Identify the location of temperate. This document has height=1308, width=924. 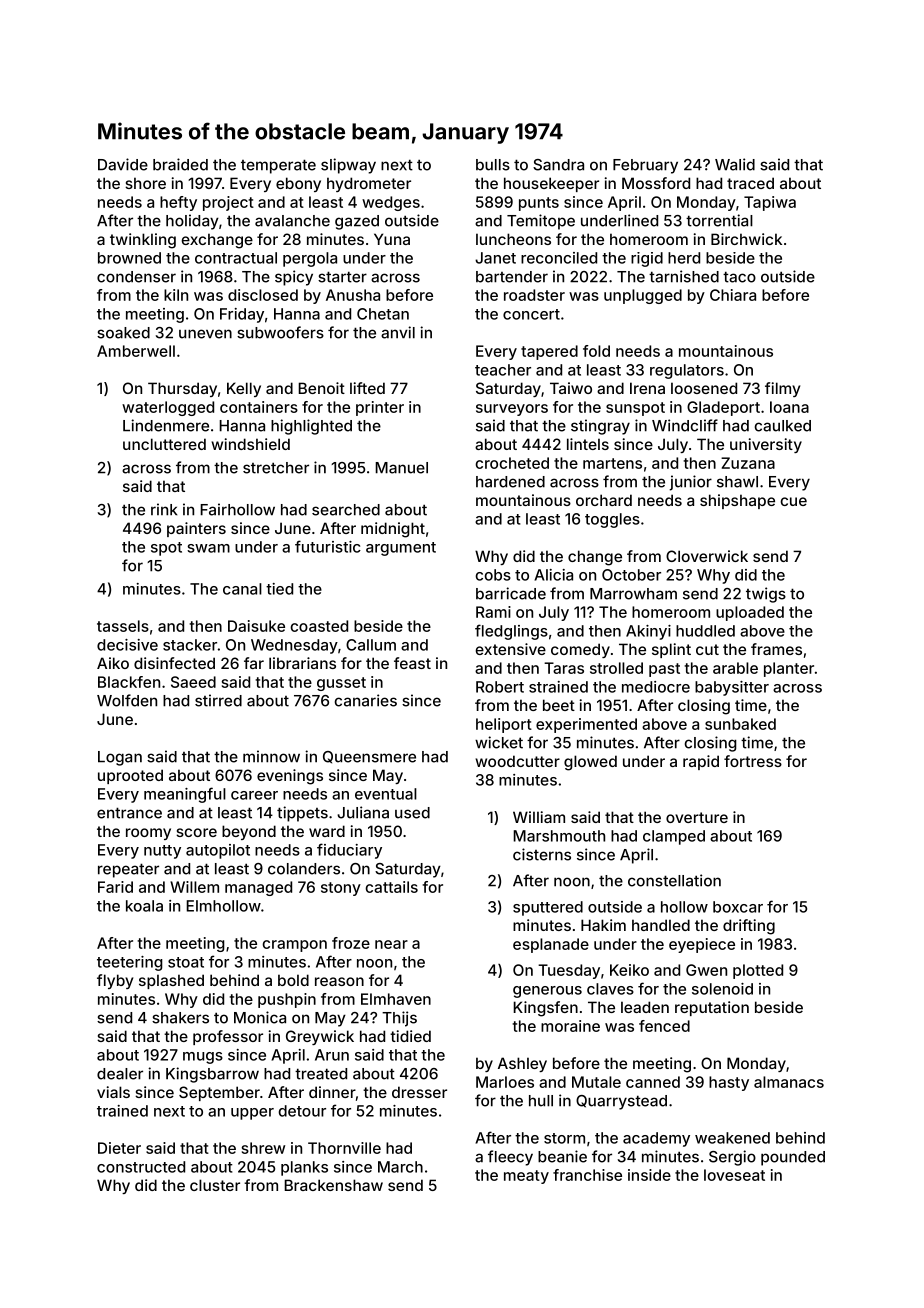
(278, 166).
